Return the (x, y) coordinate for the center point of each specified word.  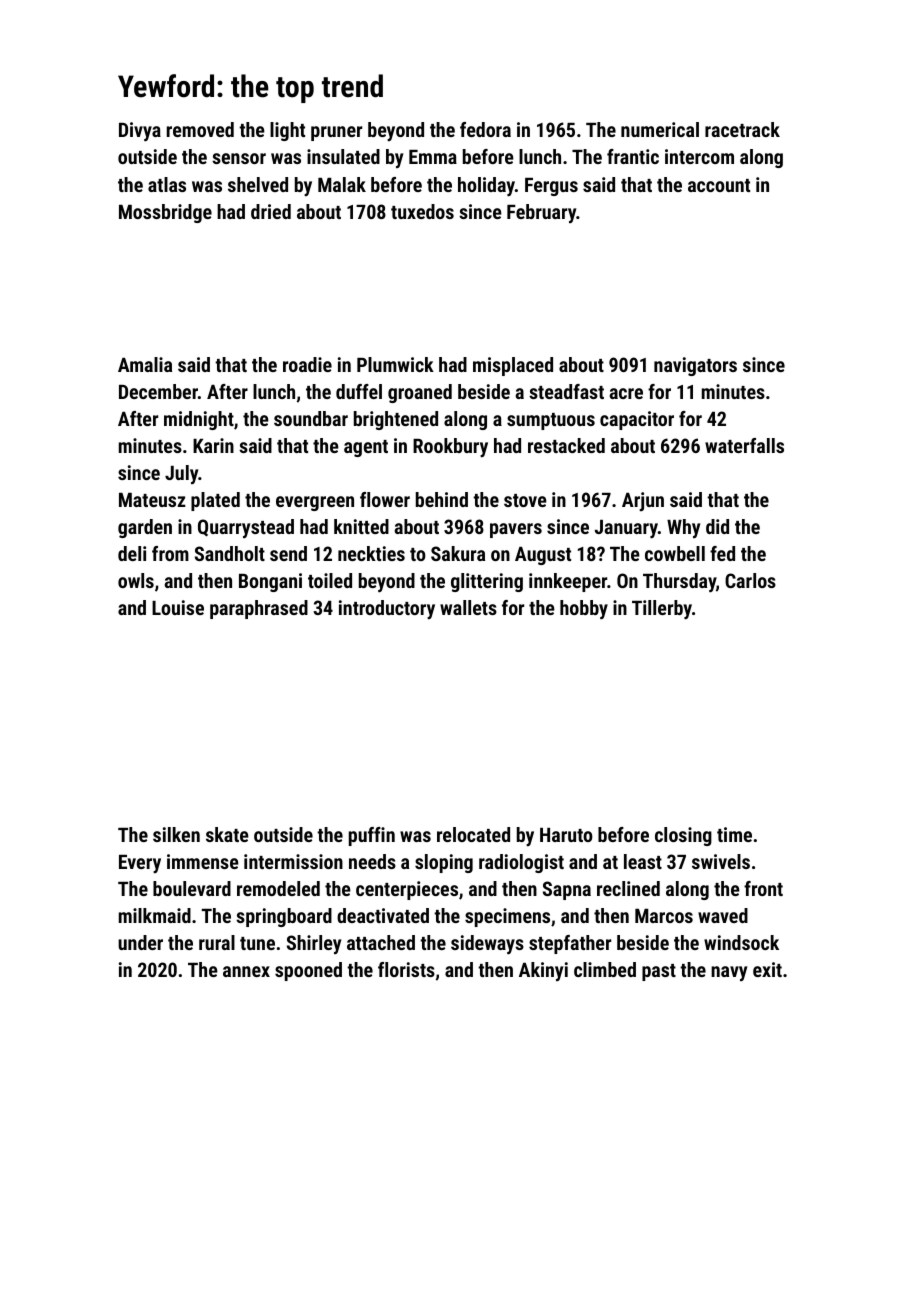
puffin (372, 836)
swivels (721, 861)
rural (217, 942)
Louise (178, 607)
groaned (420, 393)
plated (215, 501)
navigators (695, 366)
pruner (336, 133)
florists (406, 969)
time (734, 834)
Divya (140, 132)
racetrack (742, 129)
